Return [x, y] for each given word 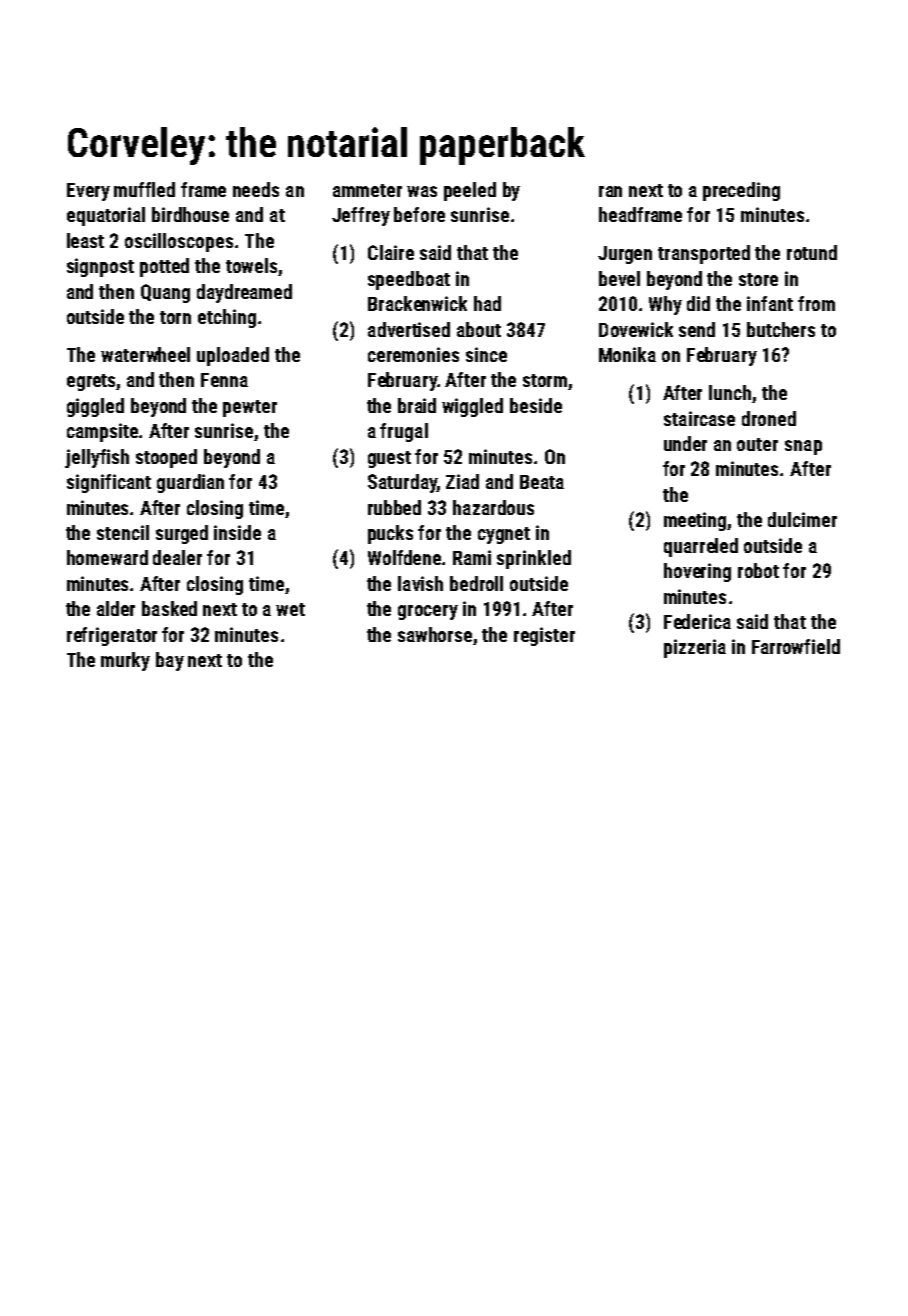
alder [116, 608]
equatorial [106, 216]
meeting [696, 521]
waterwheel [145, 354]
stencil [123, 532]
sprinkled [534, 559]
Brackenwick [417, 303]
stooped [166, 458]
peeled [470, 191]
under [685, 443]
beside [536, 405]
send [697, 329]
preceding [741, 191]
